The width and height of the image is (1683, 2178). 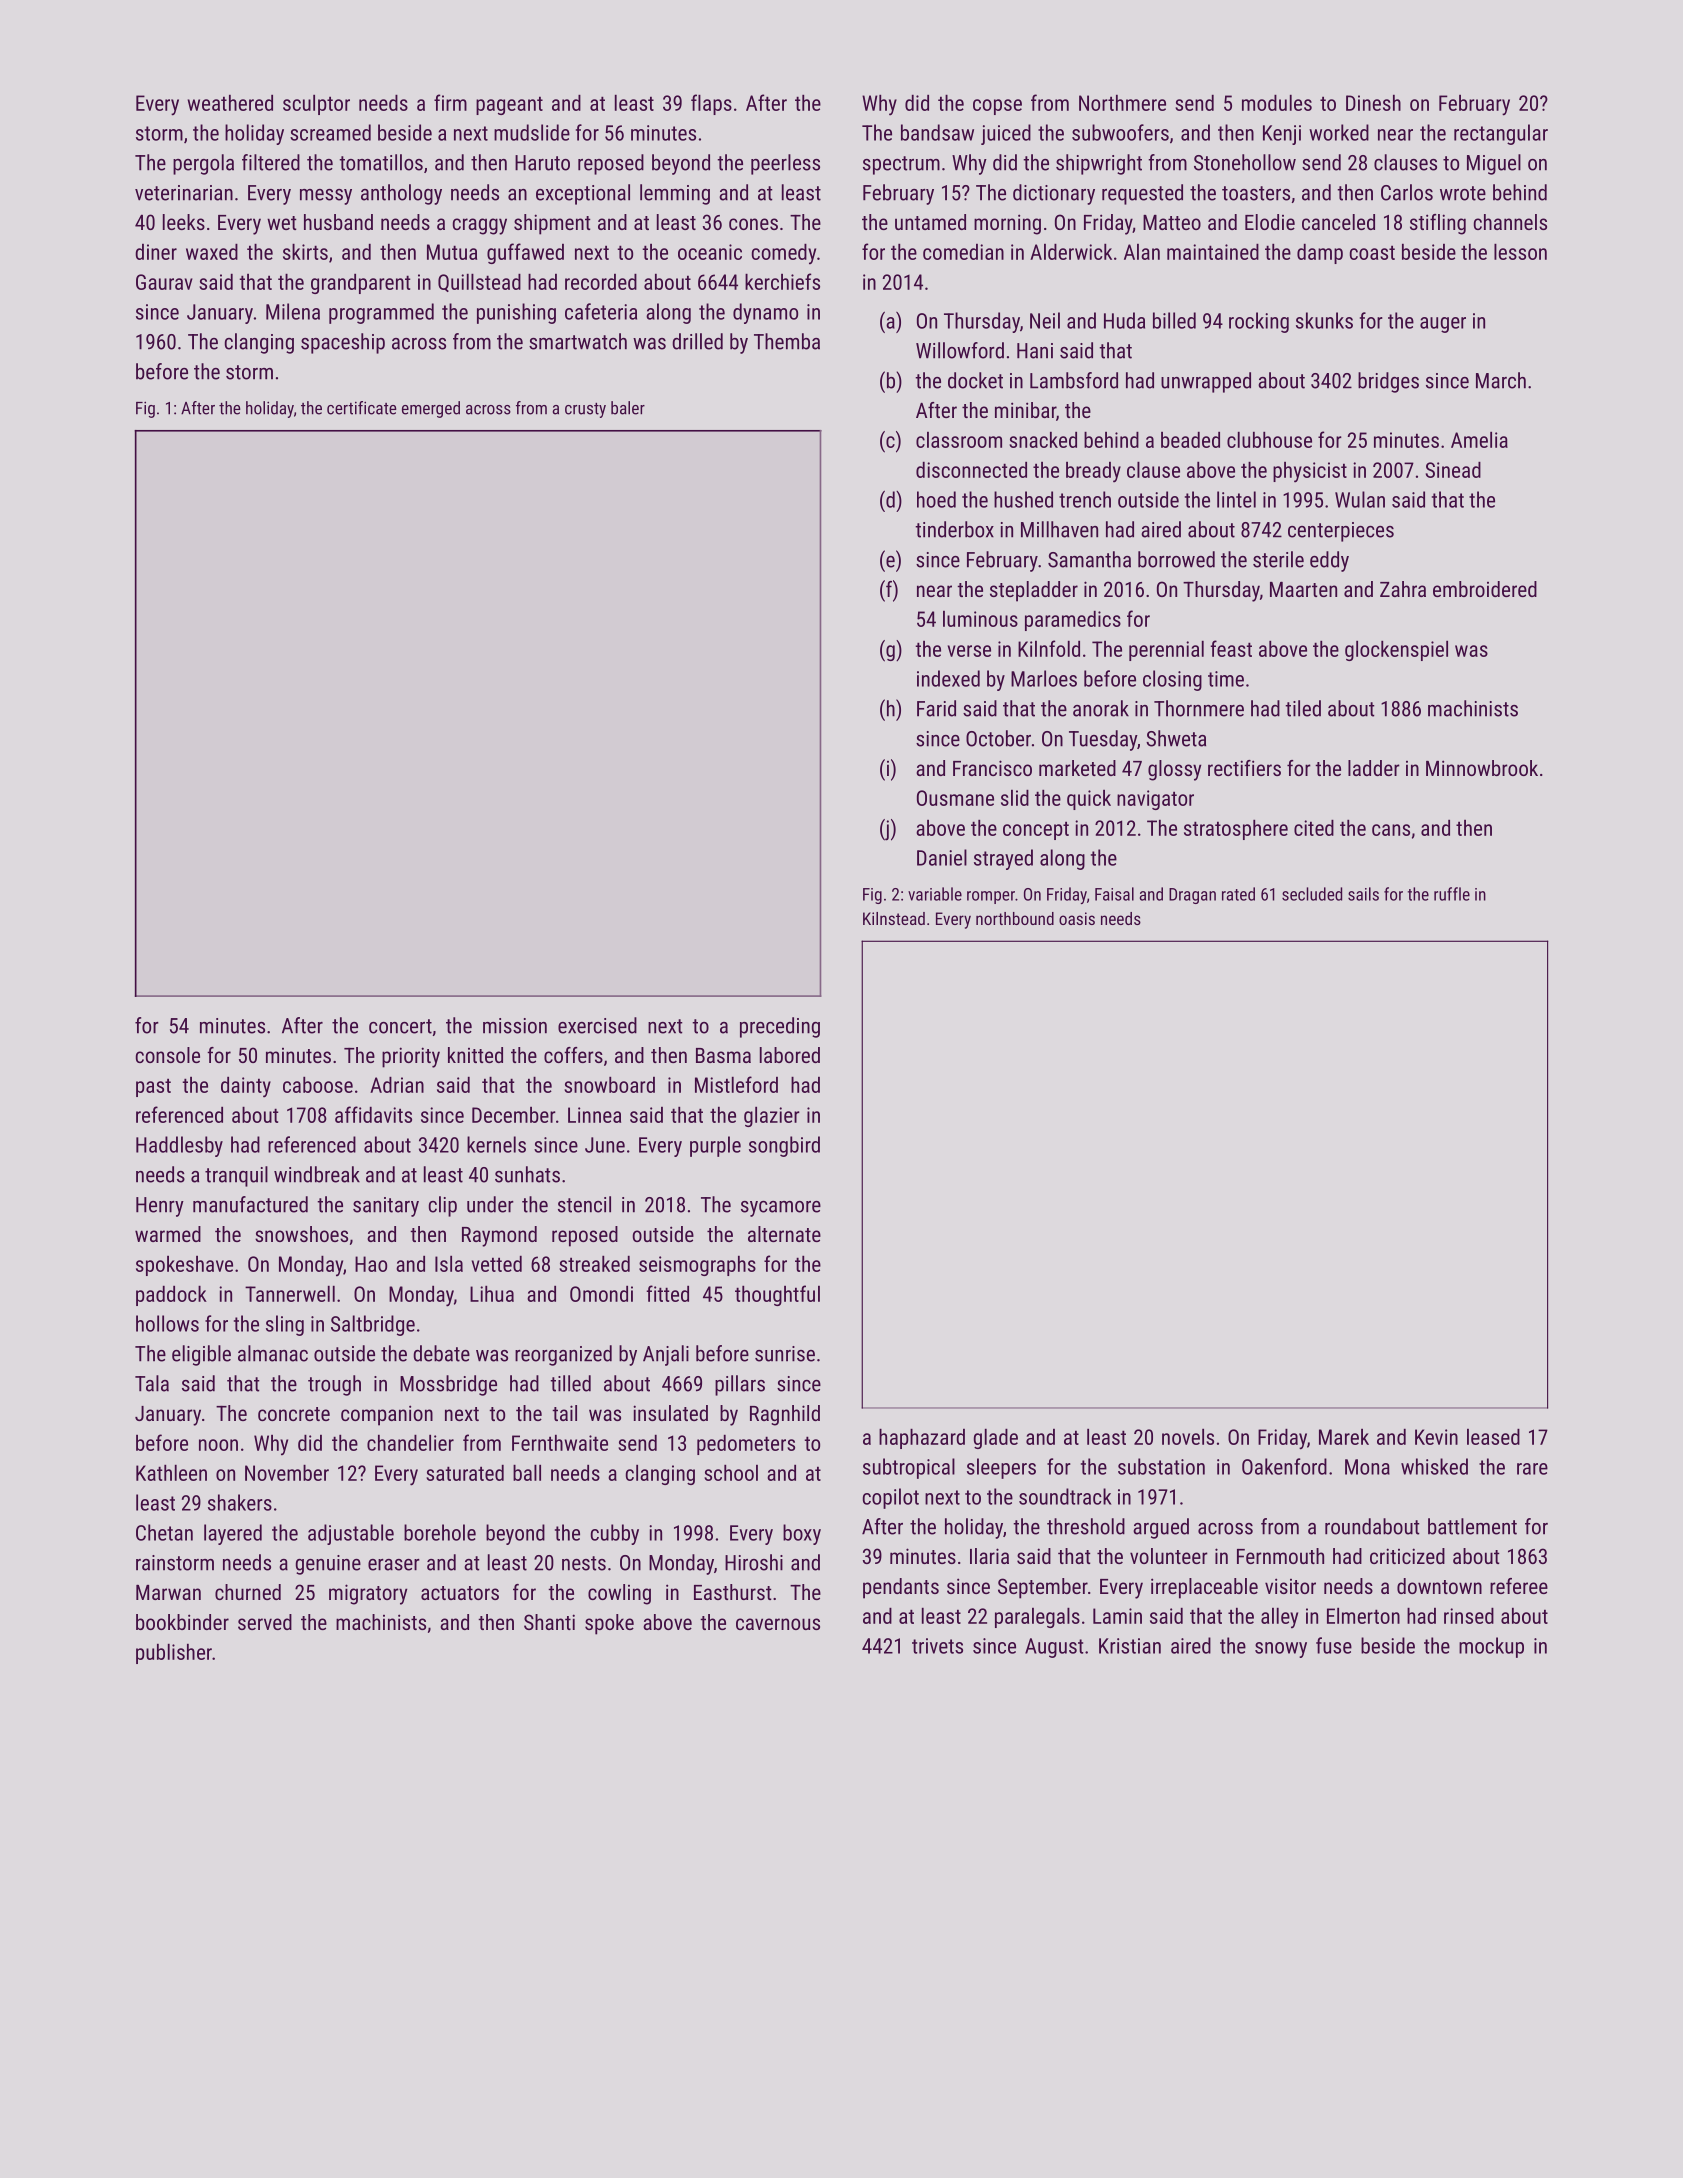 I want to click on weathered, so click(x=230, y=103).
